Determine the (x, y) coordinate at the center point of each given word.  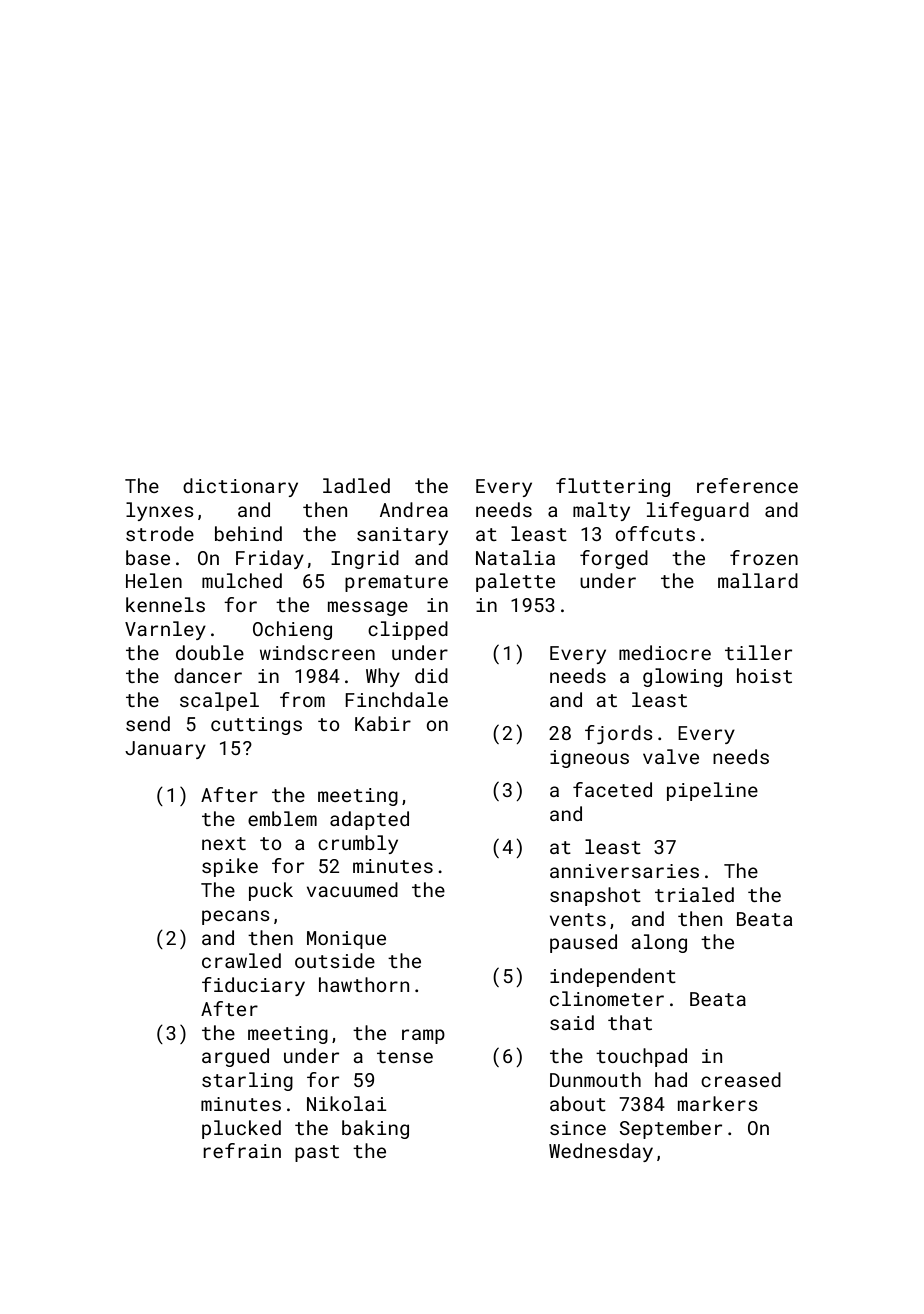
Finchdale (396, 699)
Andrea (414, 509)
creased (741, 1079)
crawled (241, 960)
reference (747, 485)
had (671, 1079)
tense (405, 1056)
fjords (619, 734)
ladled (356, 485)
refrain (242, 1150)
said (572, 1022)
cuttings (256, 726)
